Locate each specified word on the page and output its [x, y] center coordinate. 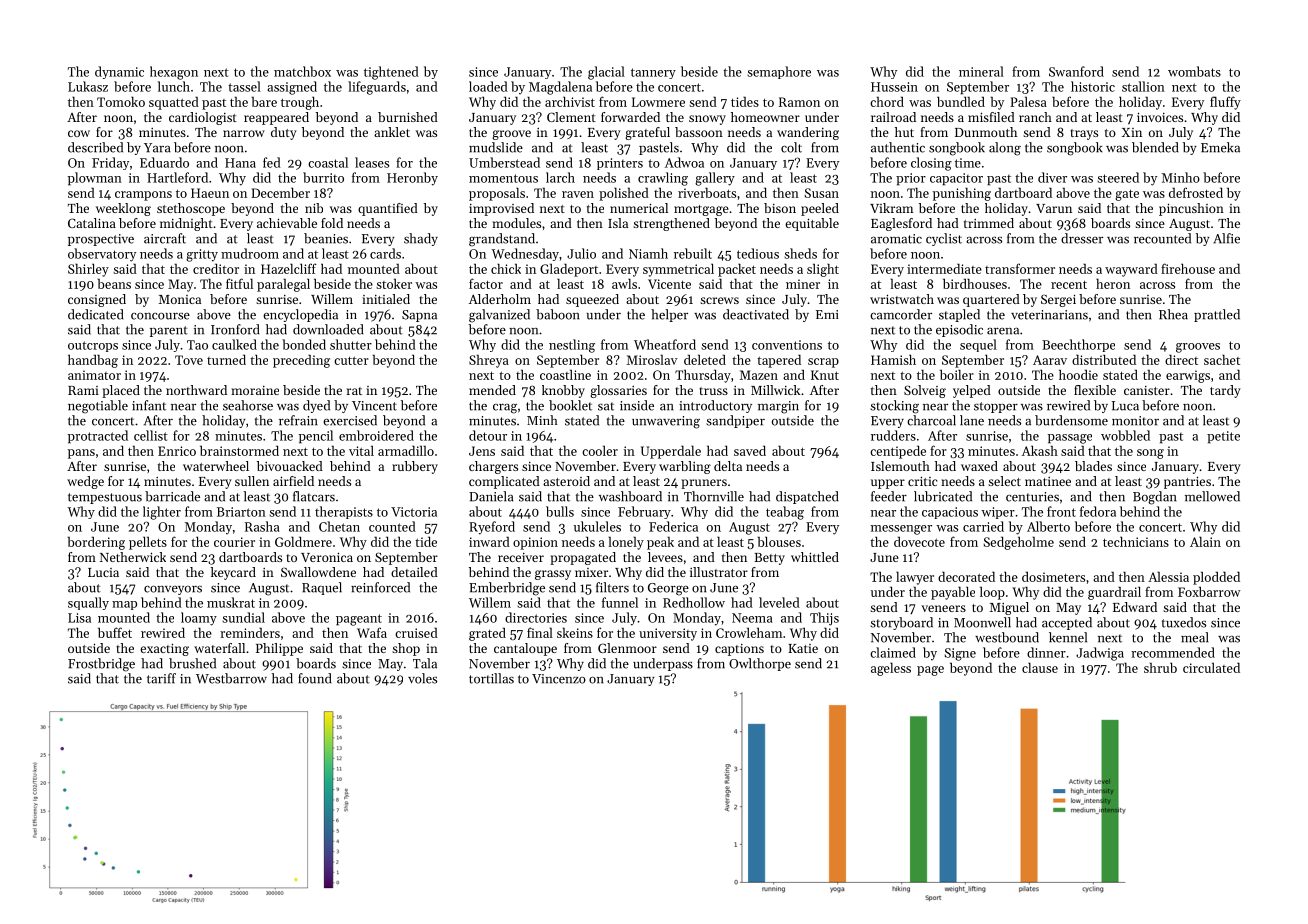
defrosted [1196, 192]
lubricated [943, 496]
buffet [115, 632]
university [668, 634]
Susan [822, 193]
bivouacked [290, 466]
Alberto [1048, 526]
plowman [95, 179]
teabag [785, 513]
